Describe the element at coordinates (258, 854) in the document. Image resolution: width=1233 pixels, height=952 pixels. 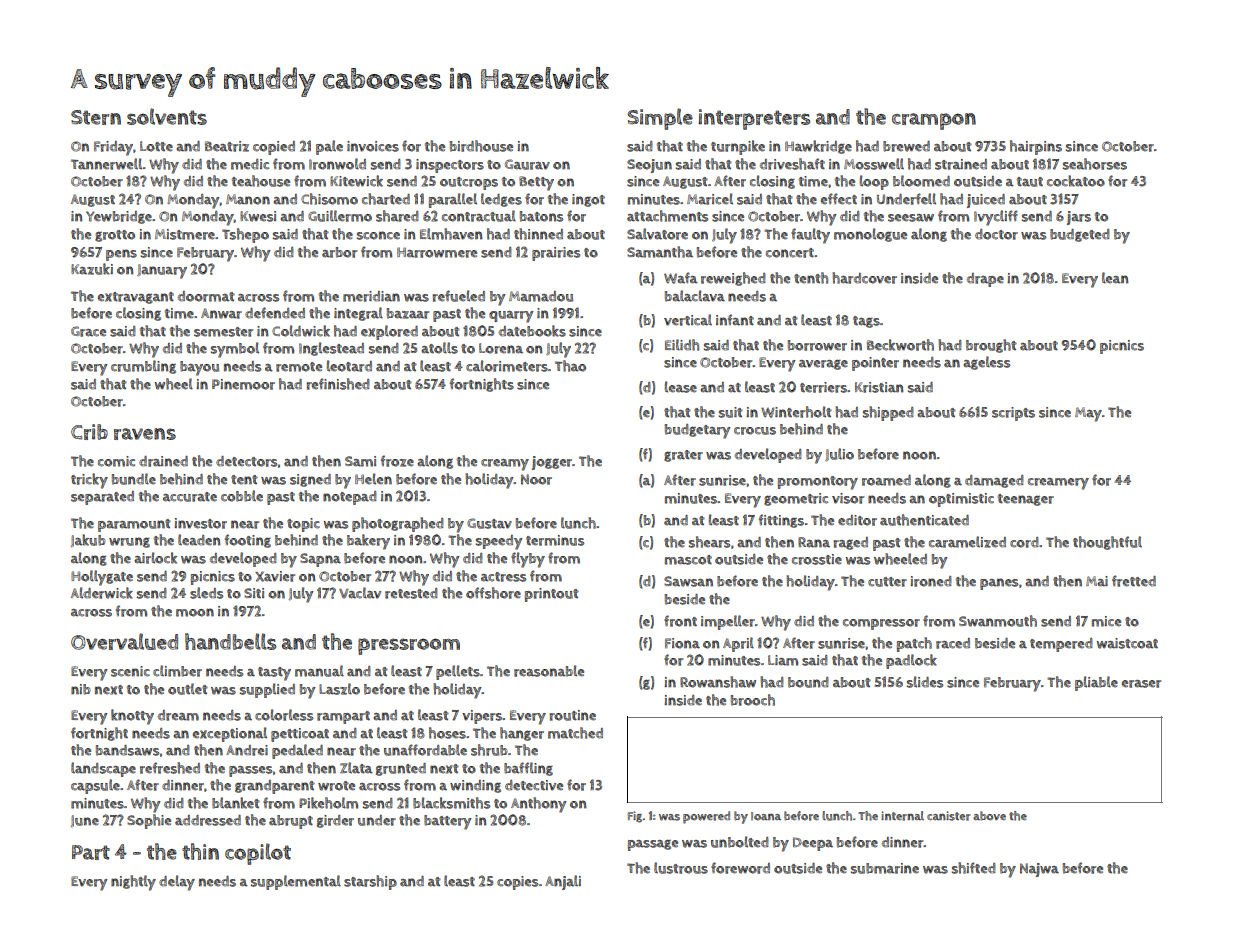
I see `copilot` at that location.
